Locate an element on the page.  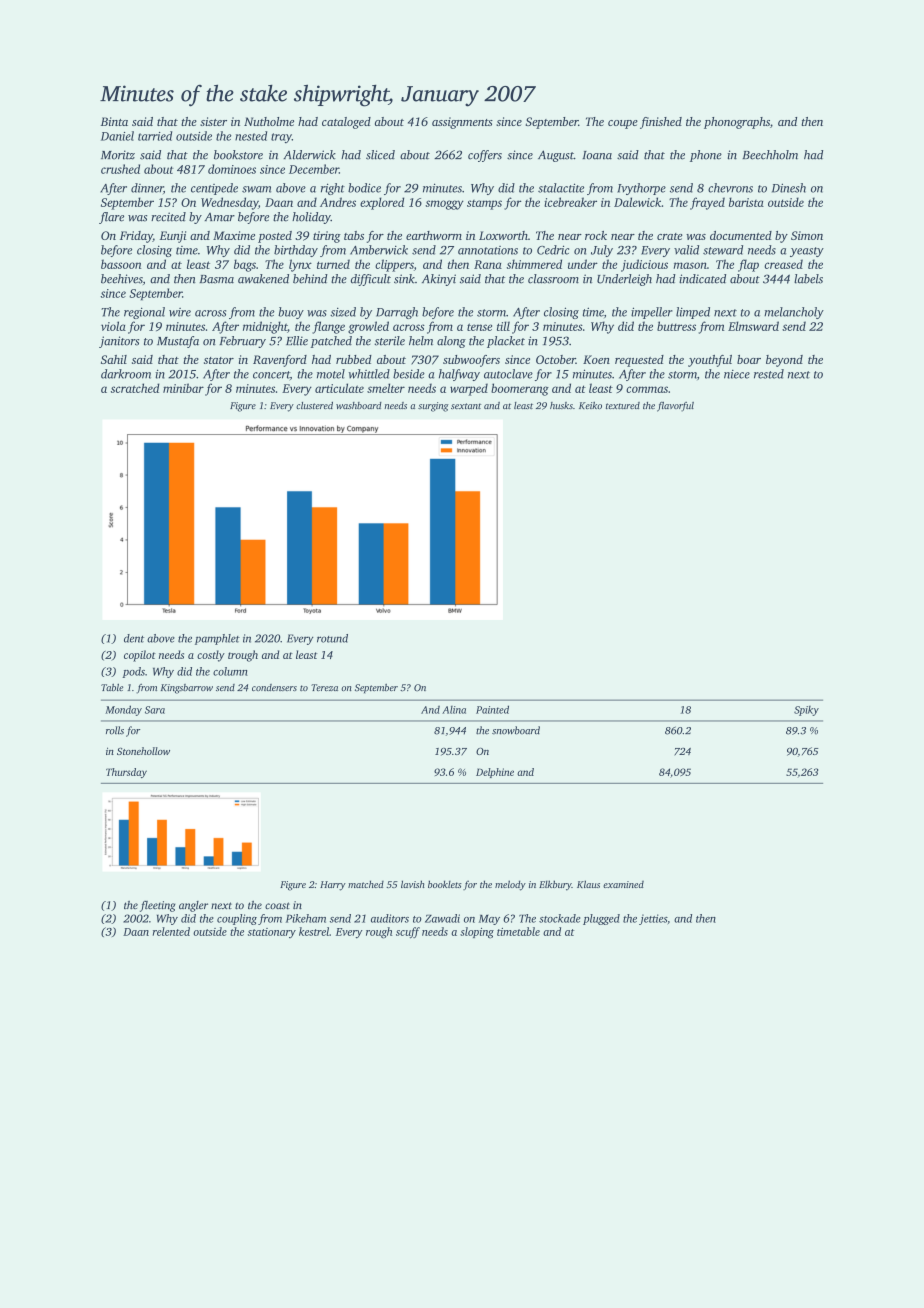
sloping is located at coordinates (477, 933).
